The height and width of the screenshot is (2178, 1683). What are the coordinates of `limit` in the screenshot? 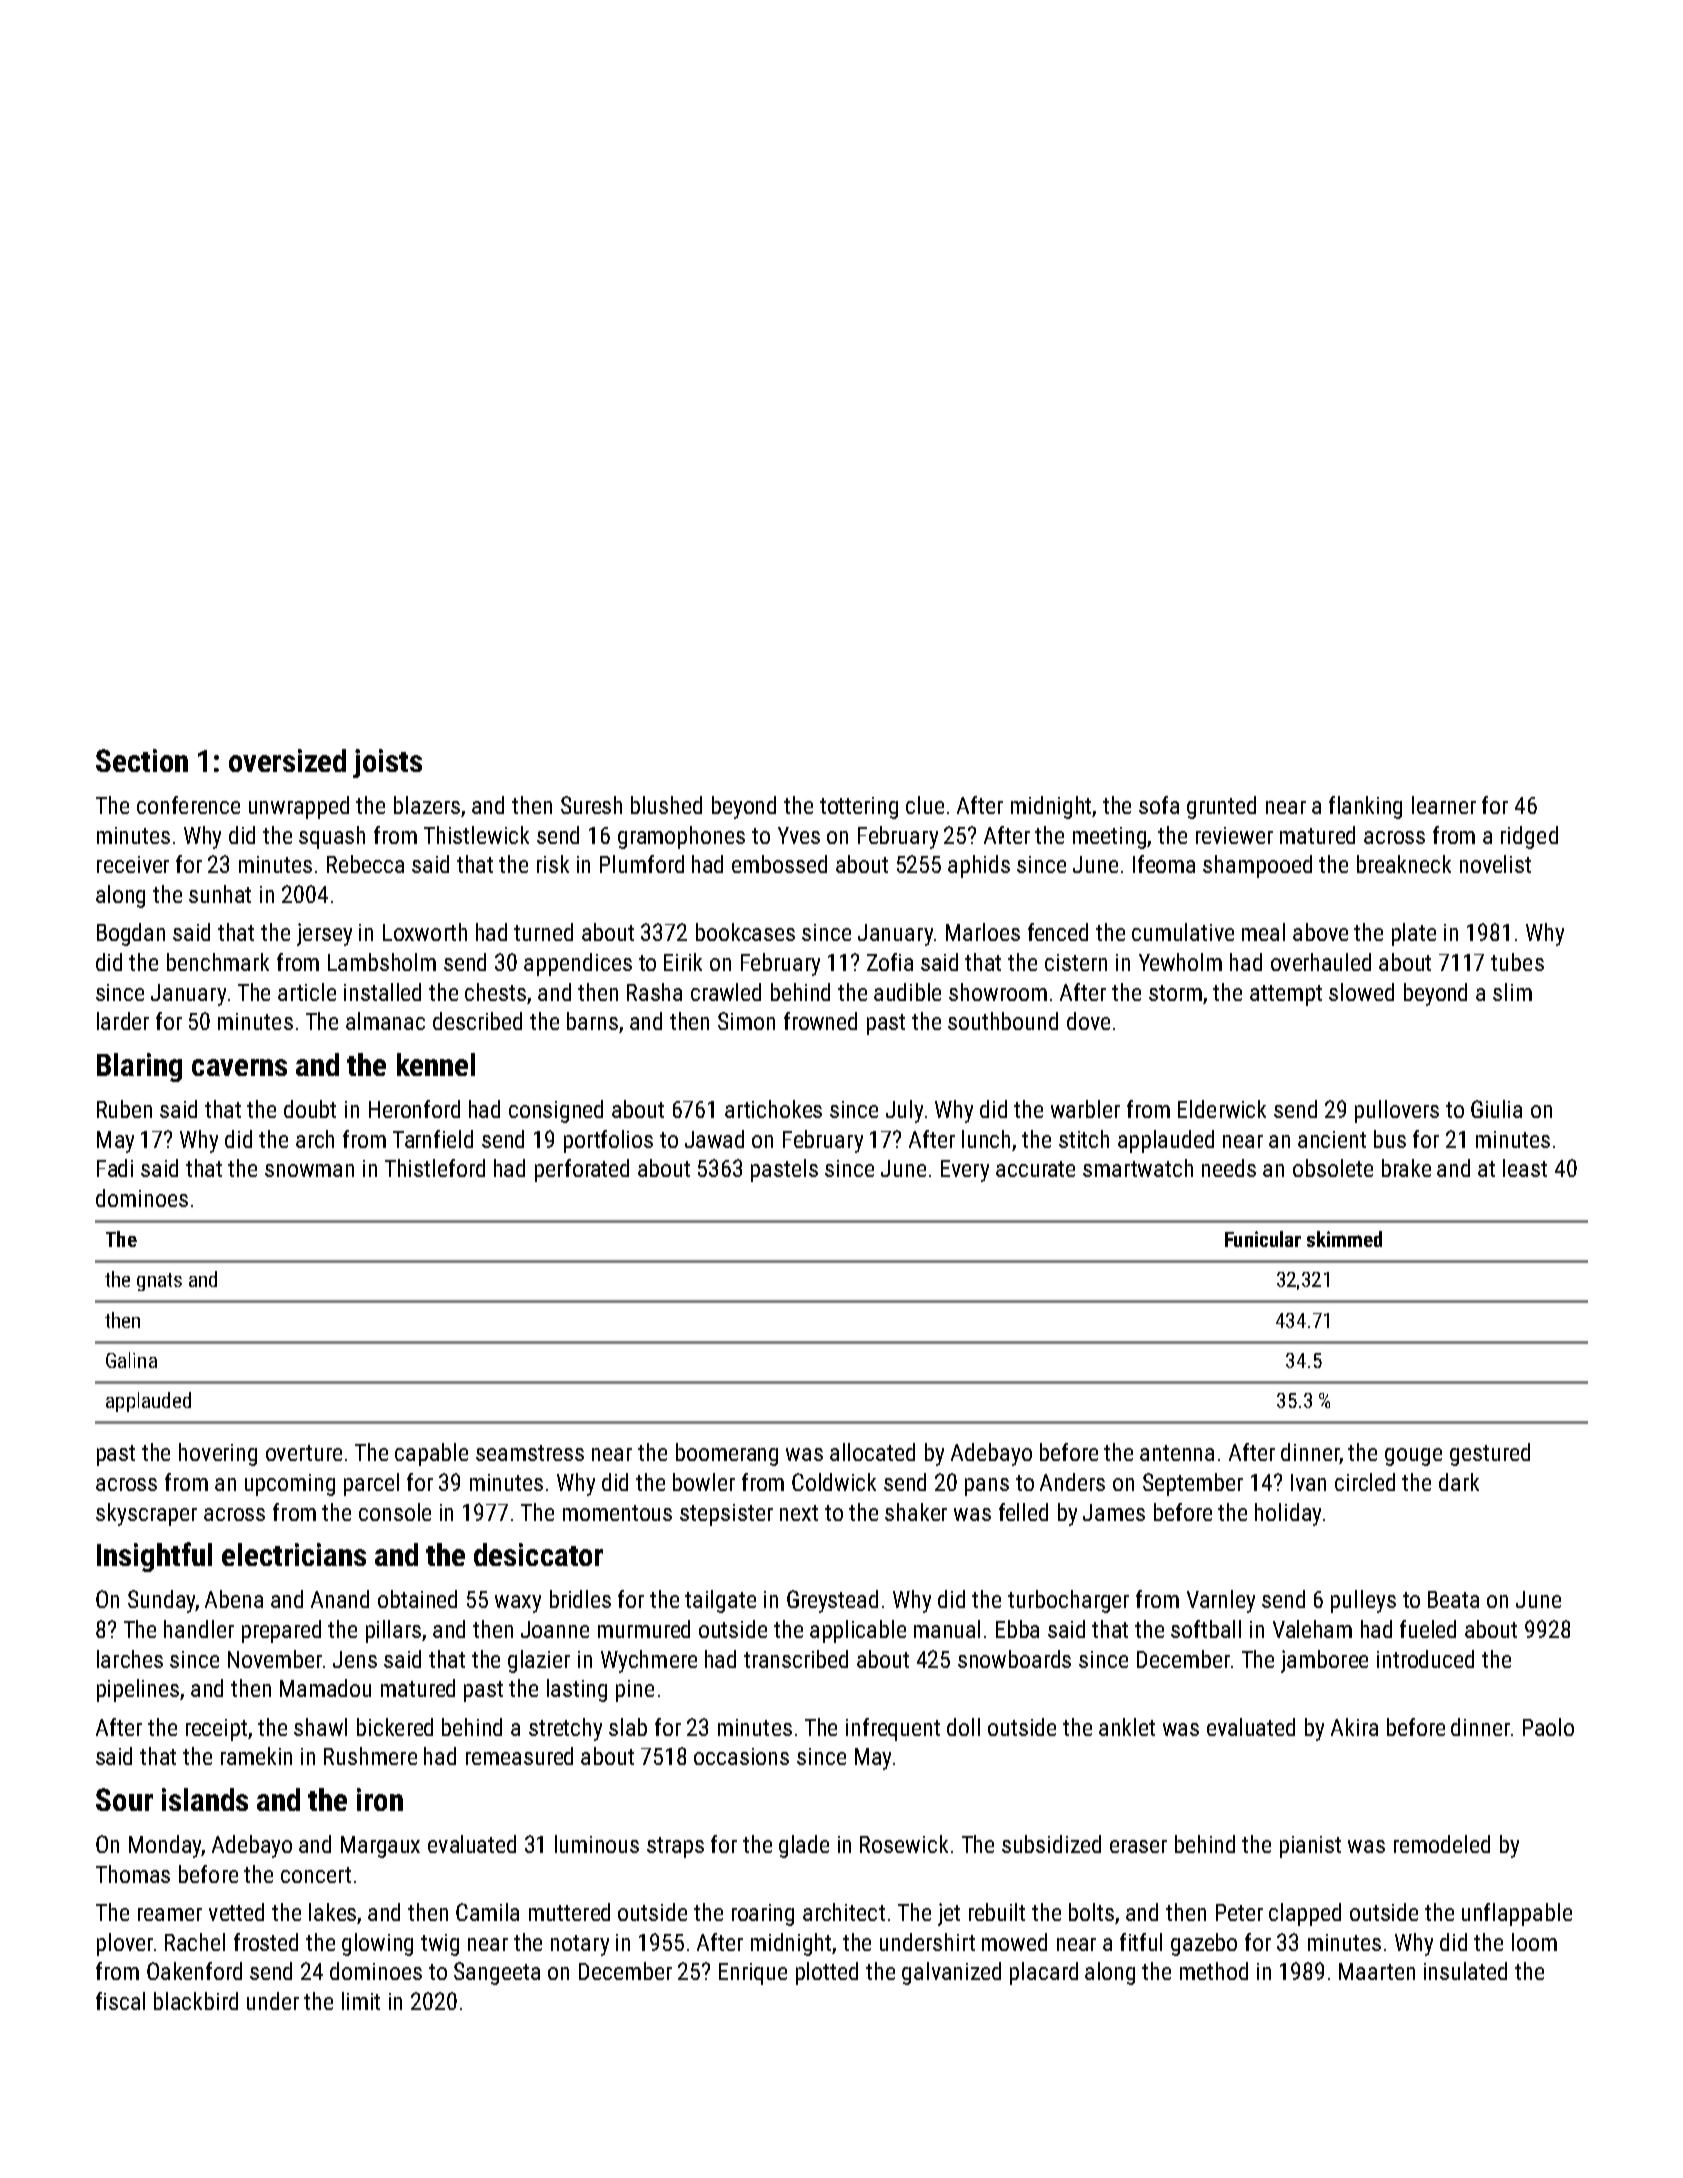 It's located at (361, 2001).
